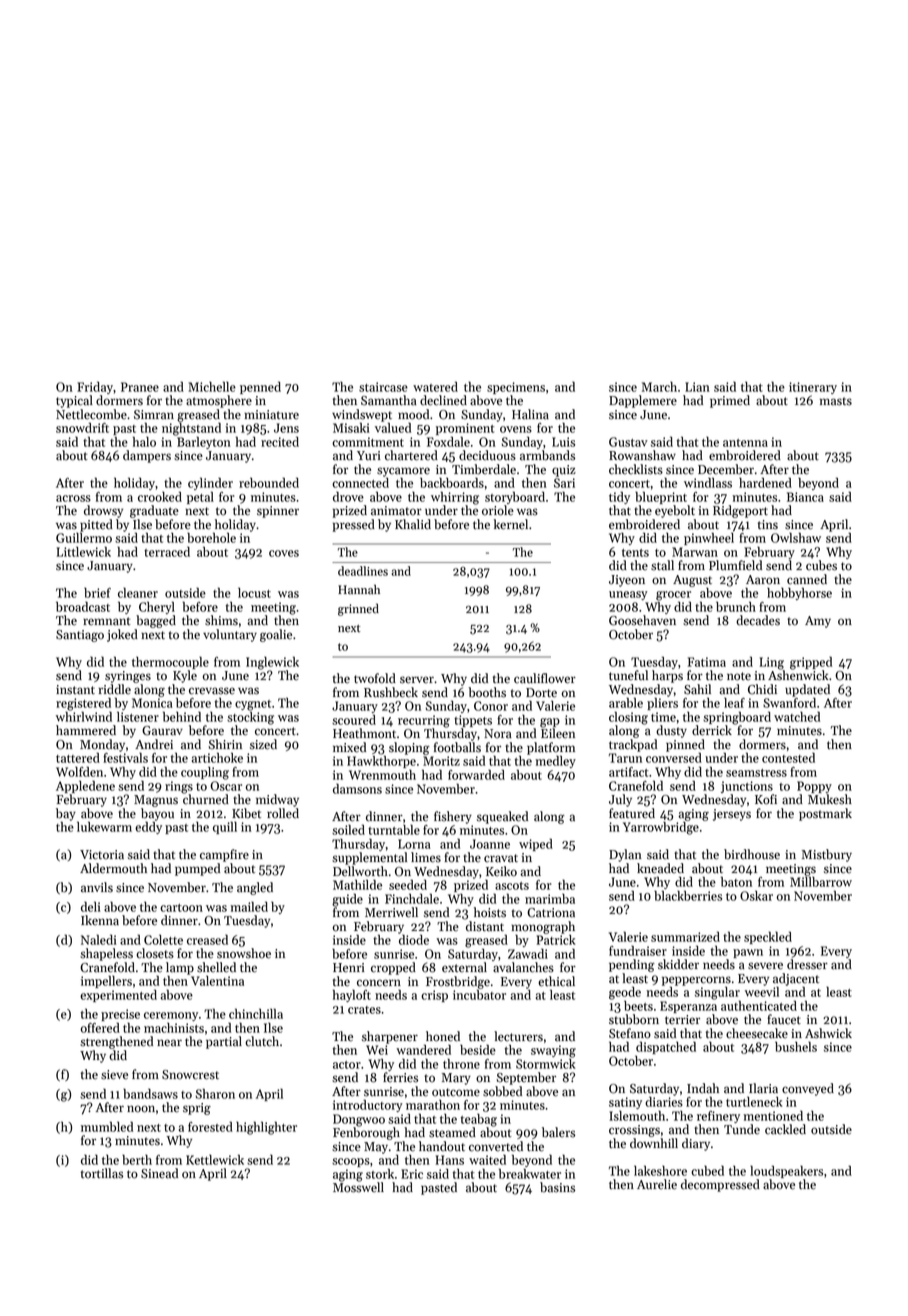 The height and width of the document is (1316, 908). What do you see at coordinates (383, 387) in the document?
I see `staircase` at bounding box center [383, 387].
